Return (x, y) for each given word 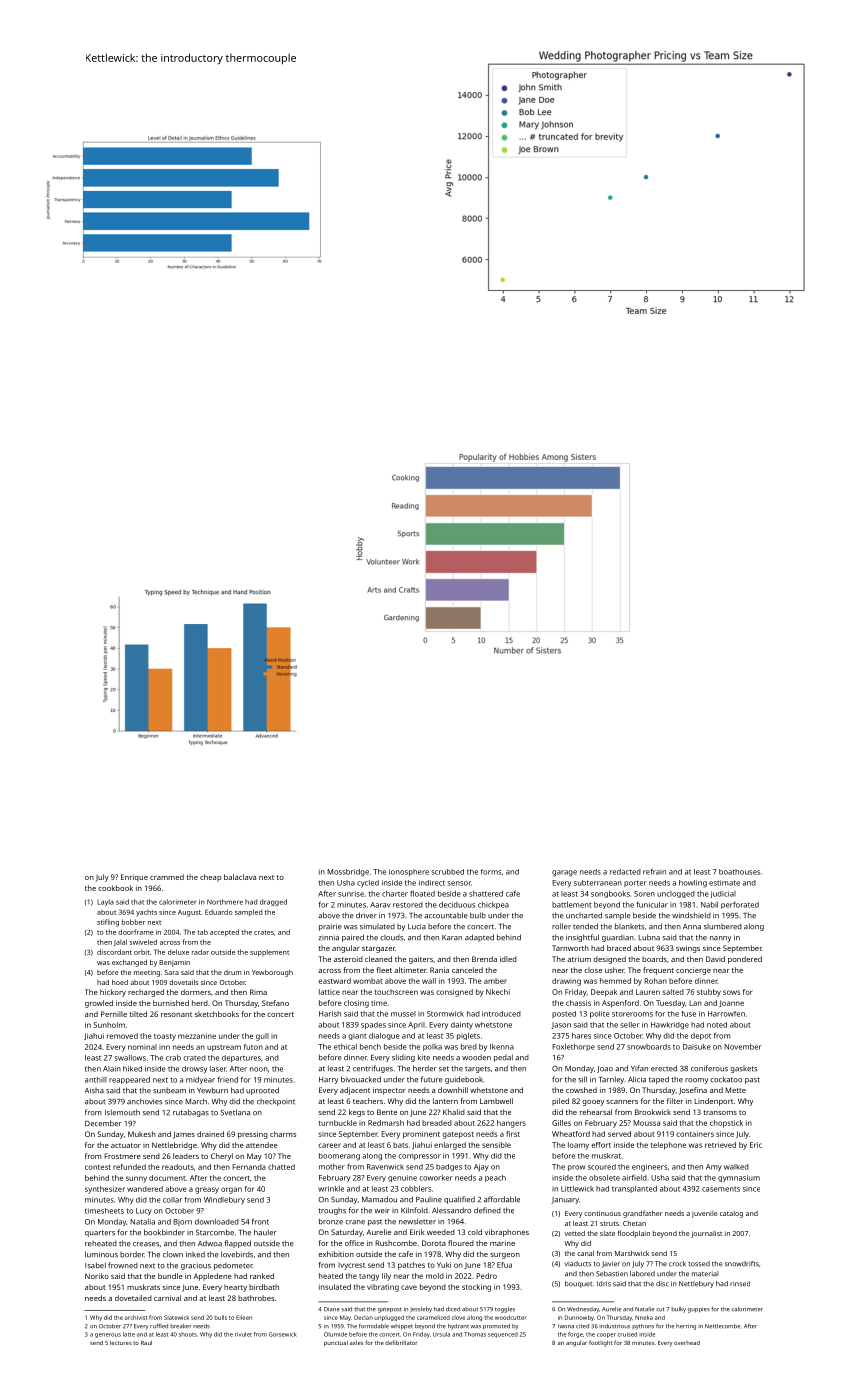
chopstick (726, 1124)
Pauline (429, 1200)
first (513, 1134)
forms (491, 872)
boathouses (739, 872)
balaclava (240, 877)
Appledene (212, 1277)
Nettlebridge (174, 1146)
